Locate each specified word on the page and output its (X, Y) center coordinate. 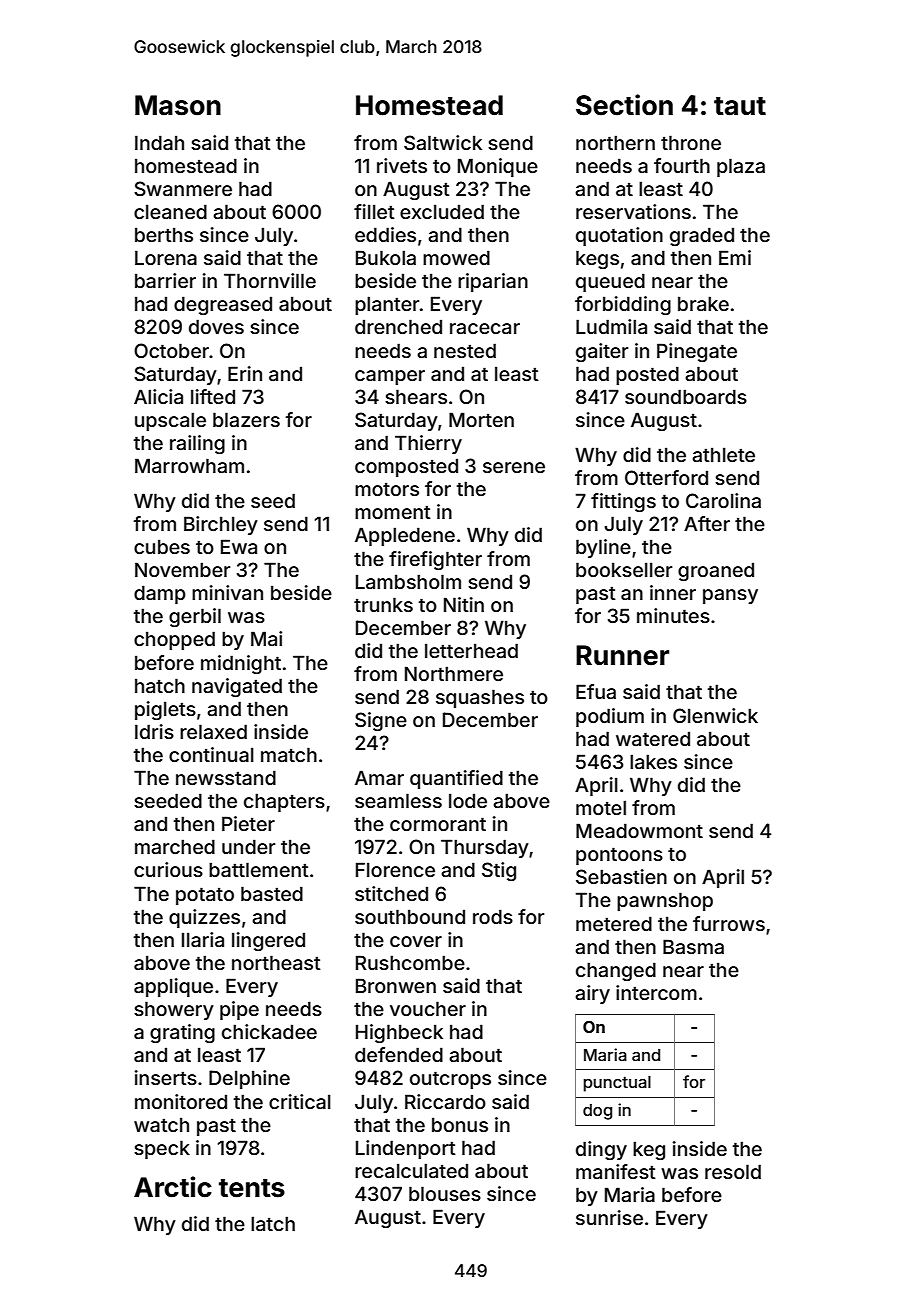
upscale (170, 421)
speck (162, 1149)
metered (614, 923)
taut (740, 106)
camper (390, 377)
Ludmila (611, 326)
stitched (391, 893)
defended (399, 1054)
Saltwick (443, 142)
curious (168, 869)
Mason (178, 105)
